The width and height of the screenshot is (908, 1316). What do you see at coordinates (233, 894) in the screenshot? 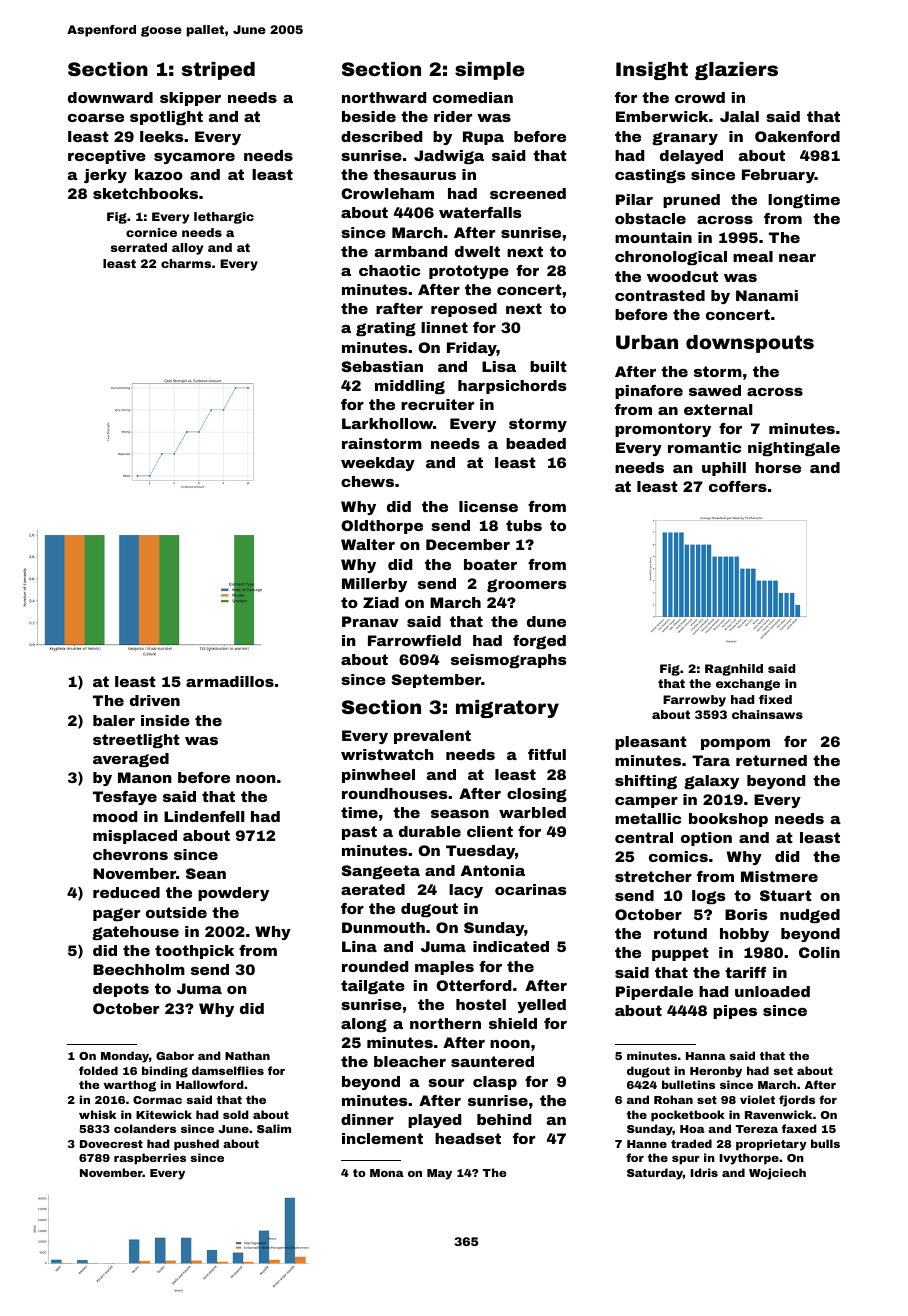
I see `powdery` at bounding box center [233, 894].
